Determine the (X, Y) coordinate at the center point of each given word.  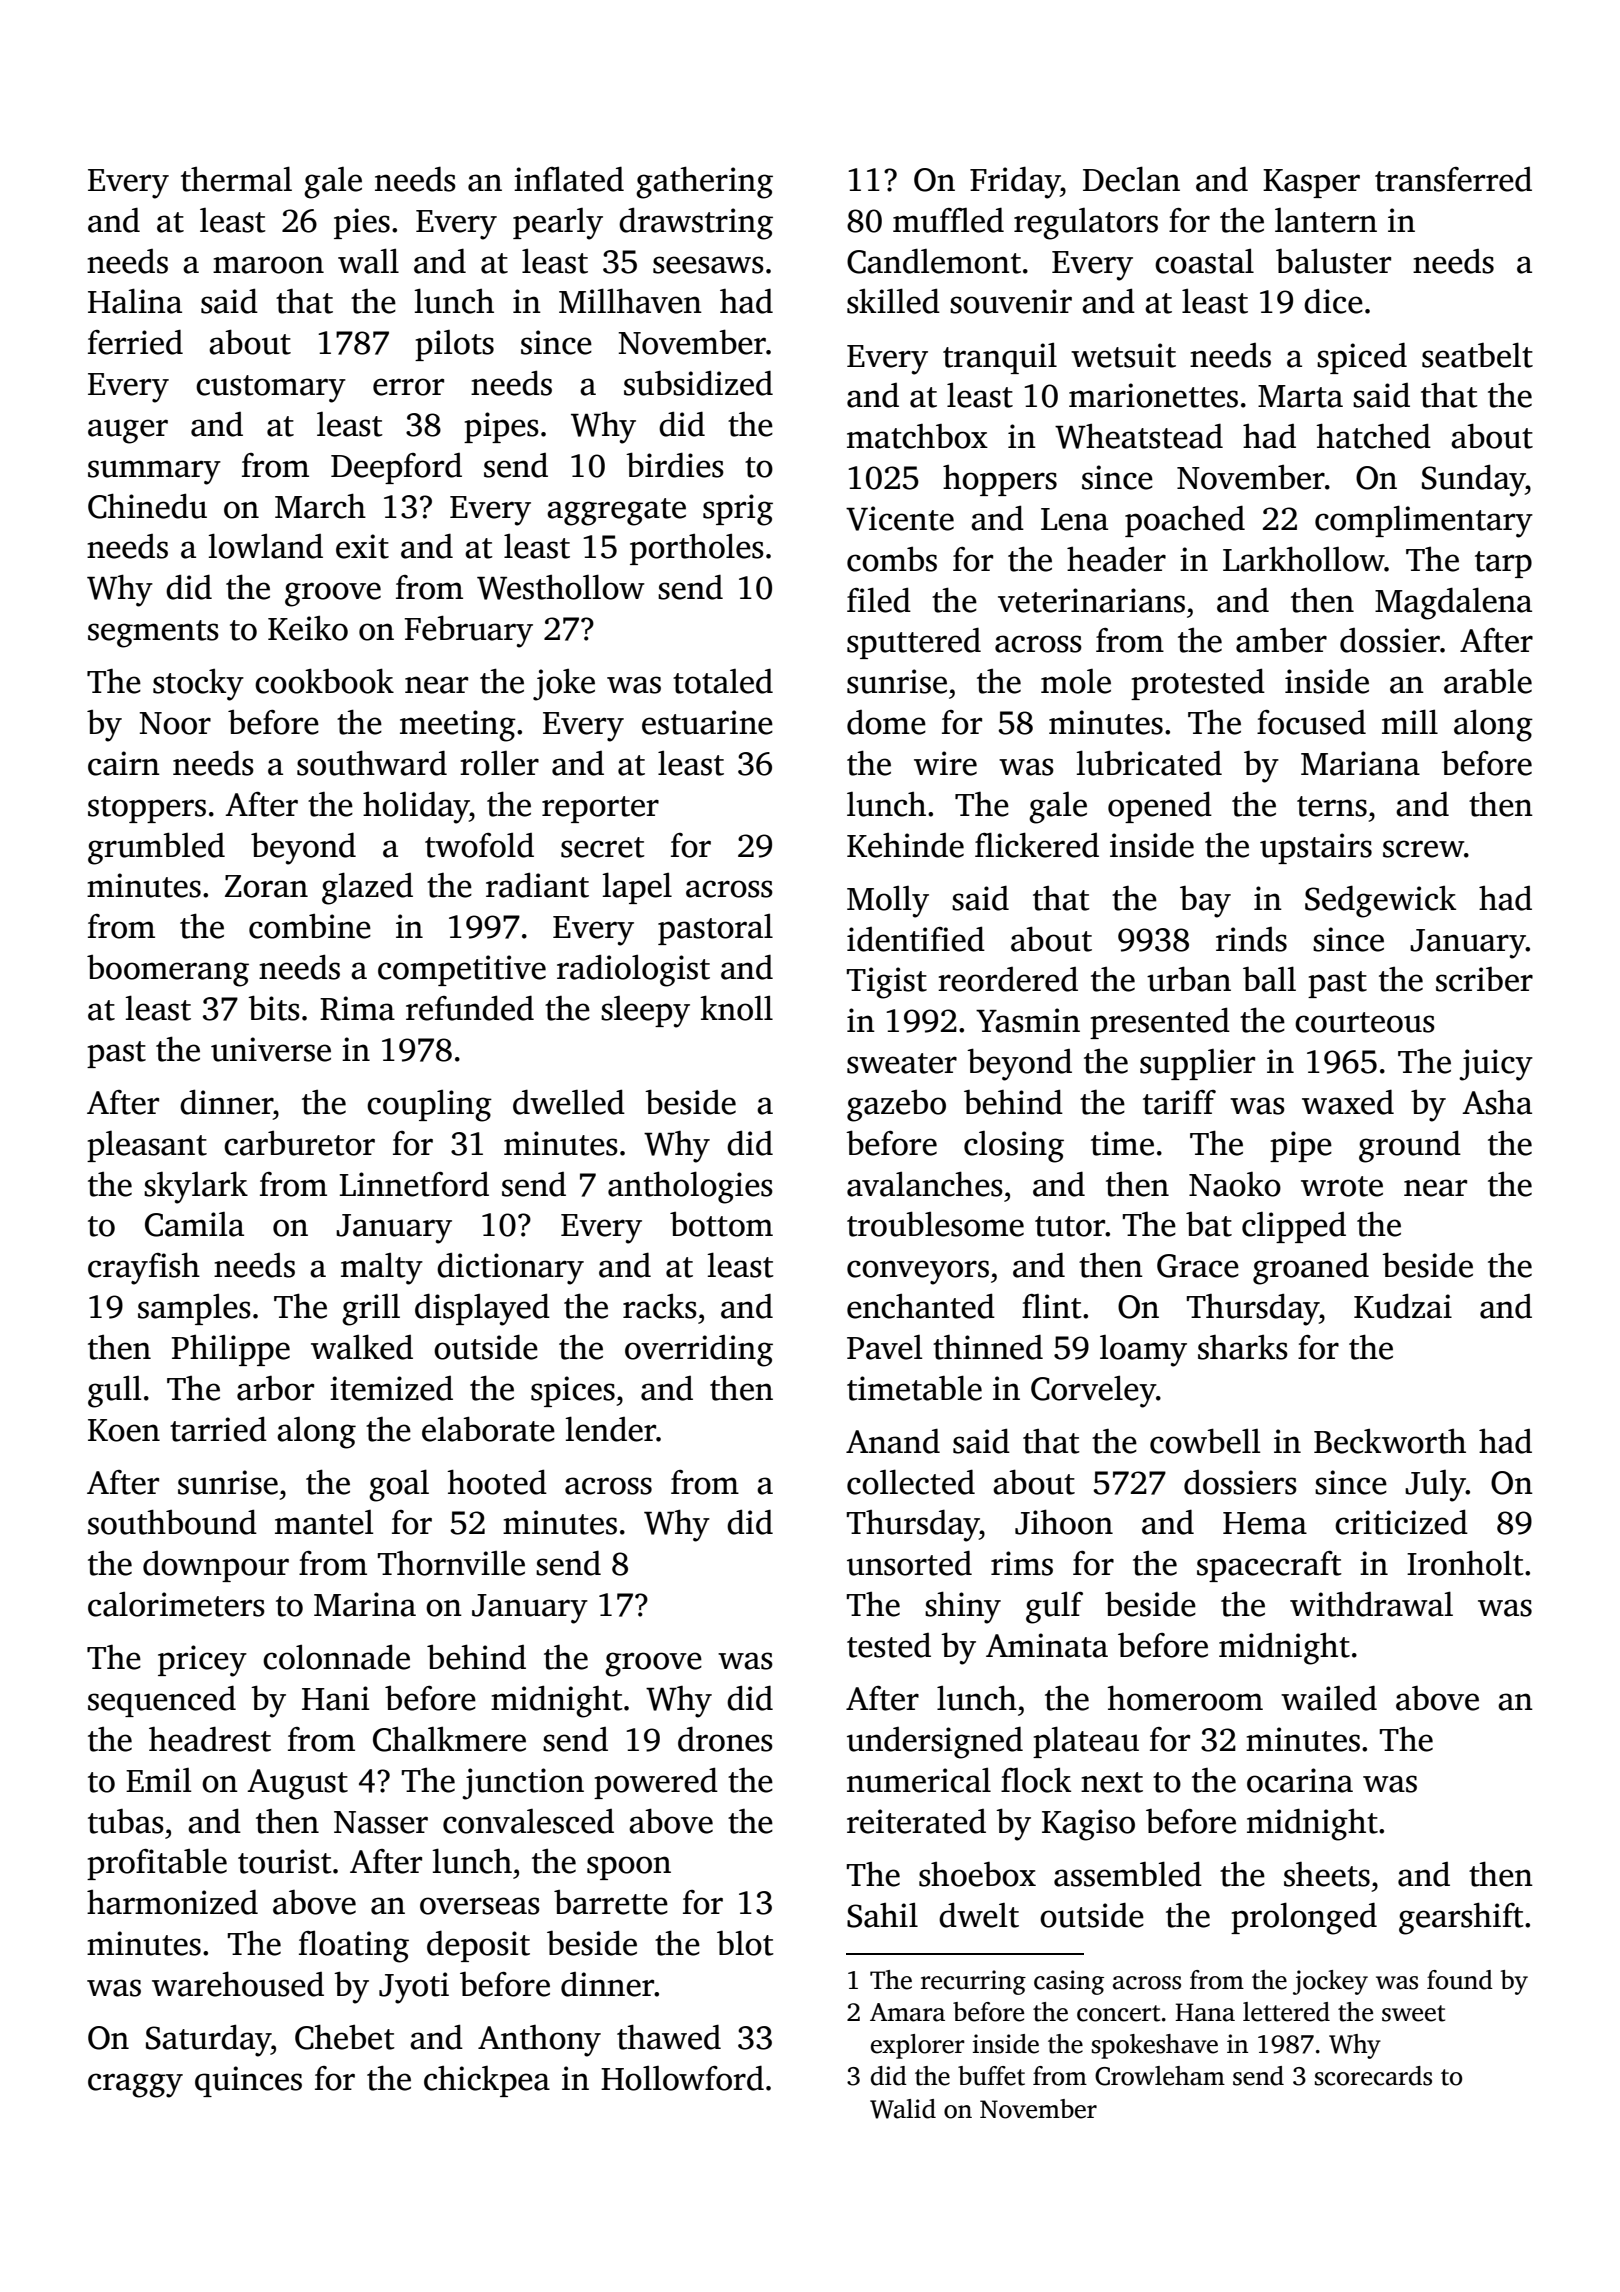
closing (1014, 1147)
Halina (135, 301)
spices (573, 1391)
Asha (1497, 1102)
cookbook (324, 681)
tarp (1503, 564)
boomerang (168, 971)
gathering (704, 182)
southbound (172, 1522)
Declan (1131, 179)
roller (499, 763)
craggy (135, 2085)
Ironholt (1465, 1563)
